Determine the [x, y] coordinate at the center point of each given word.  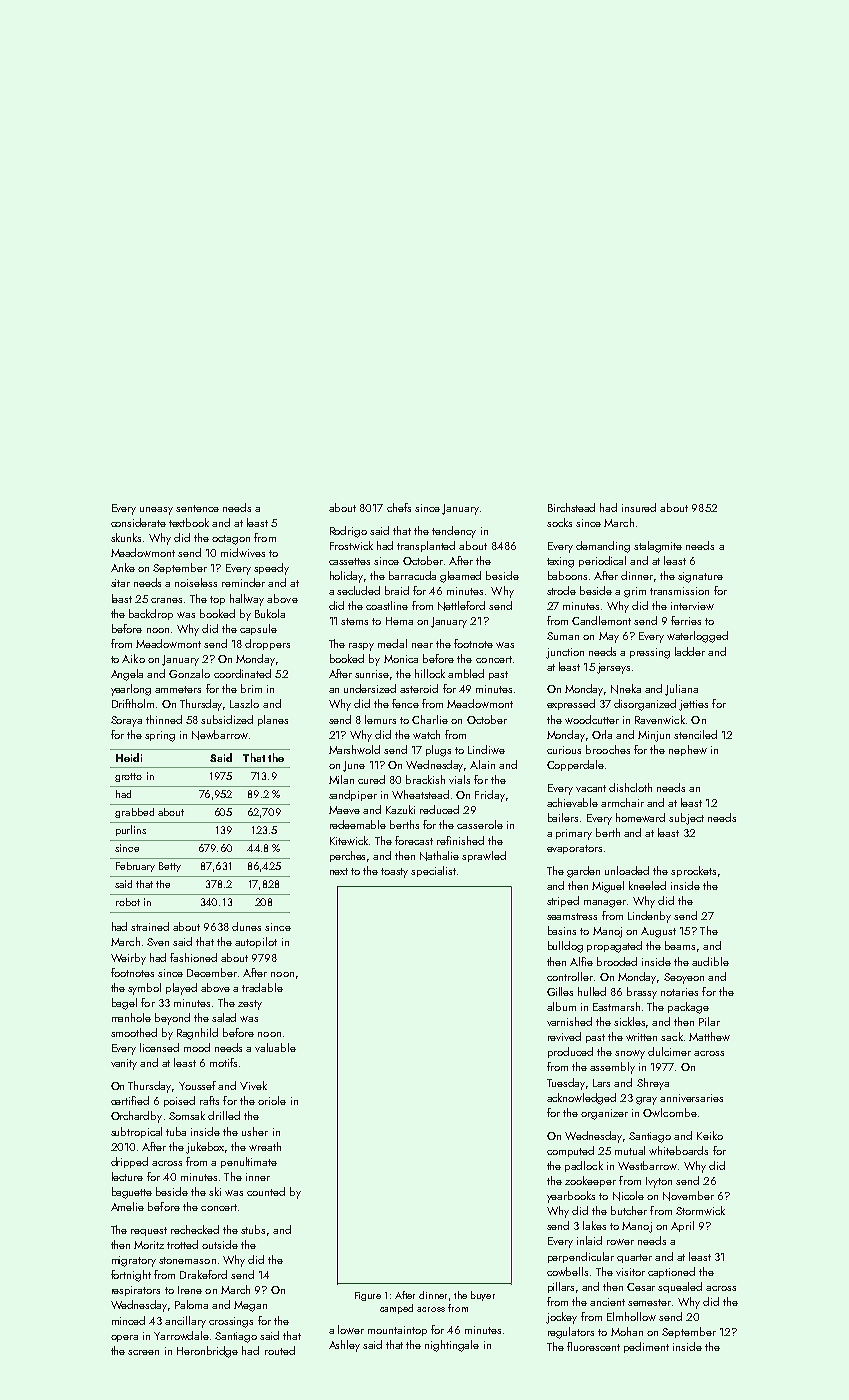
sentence [197, 508]
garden [583, 872]
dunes [246, 926]
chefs [399, 507]
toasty [394, 873]
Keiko [710, 1135]
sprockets [693, 871]
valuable [275, 1047]
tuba [176, 1131]
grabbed [134, 813]
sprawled [484, 856]
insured [639, 507]
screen [143, 1352]
